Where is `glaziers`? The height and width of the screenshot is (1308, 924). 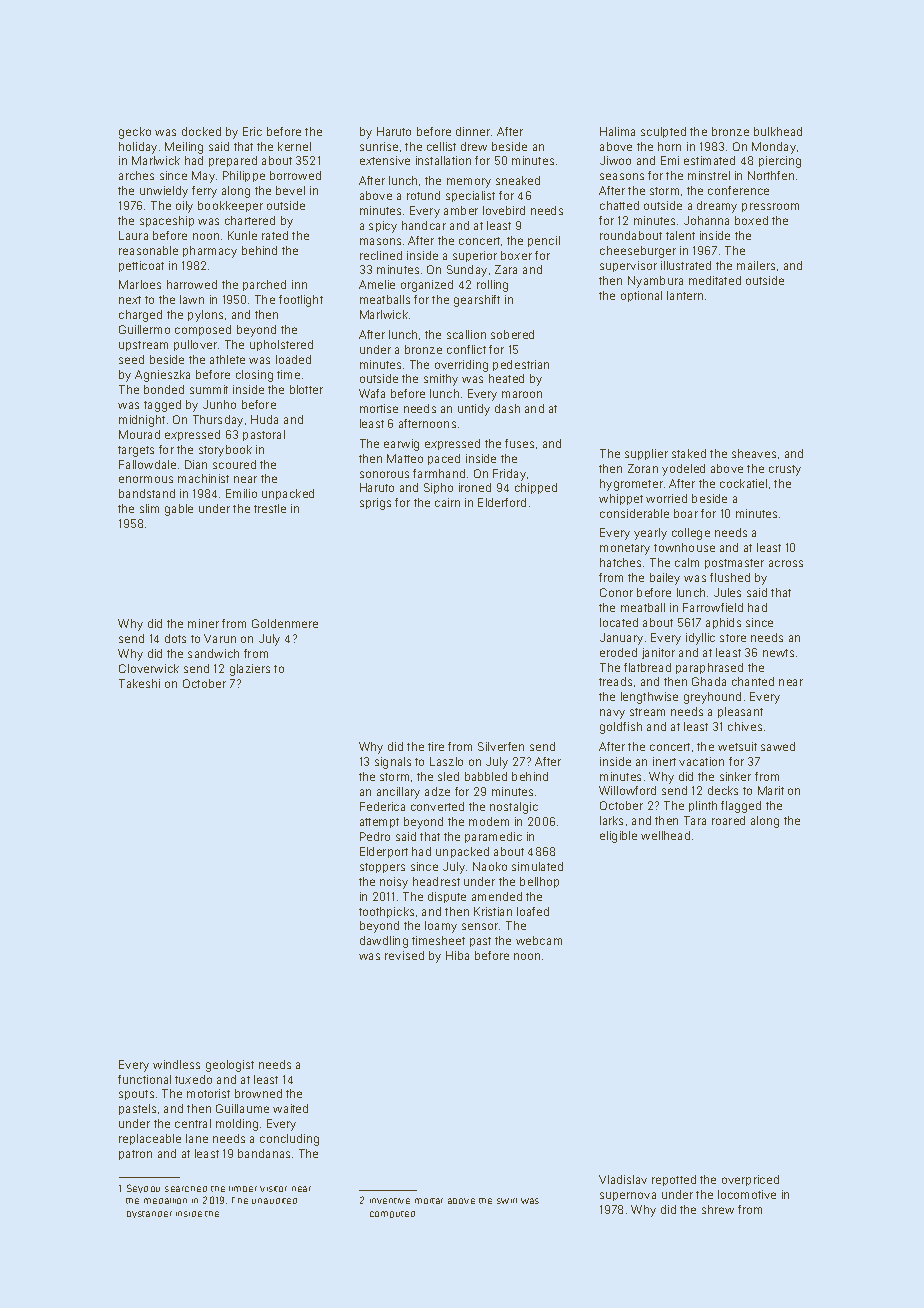 glaziers is located at coordinates (250, 670).
